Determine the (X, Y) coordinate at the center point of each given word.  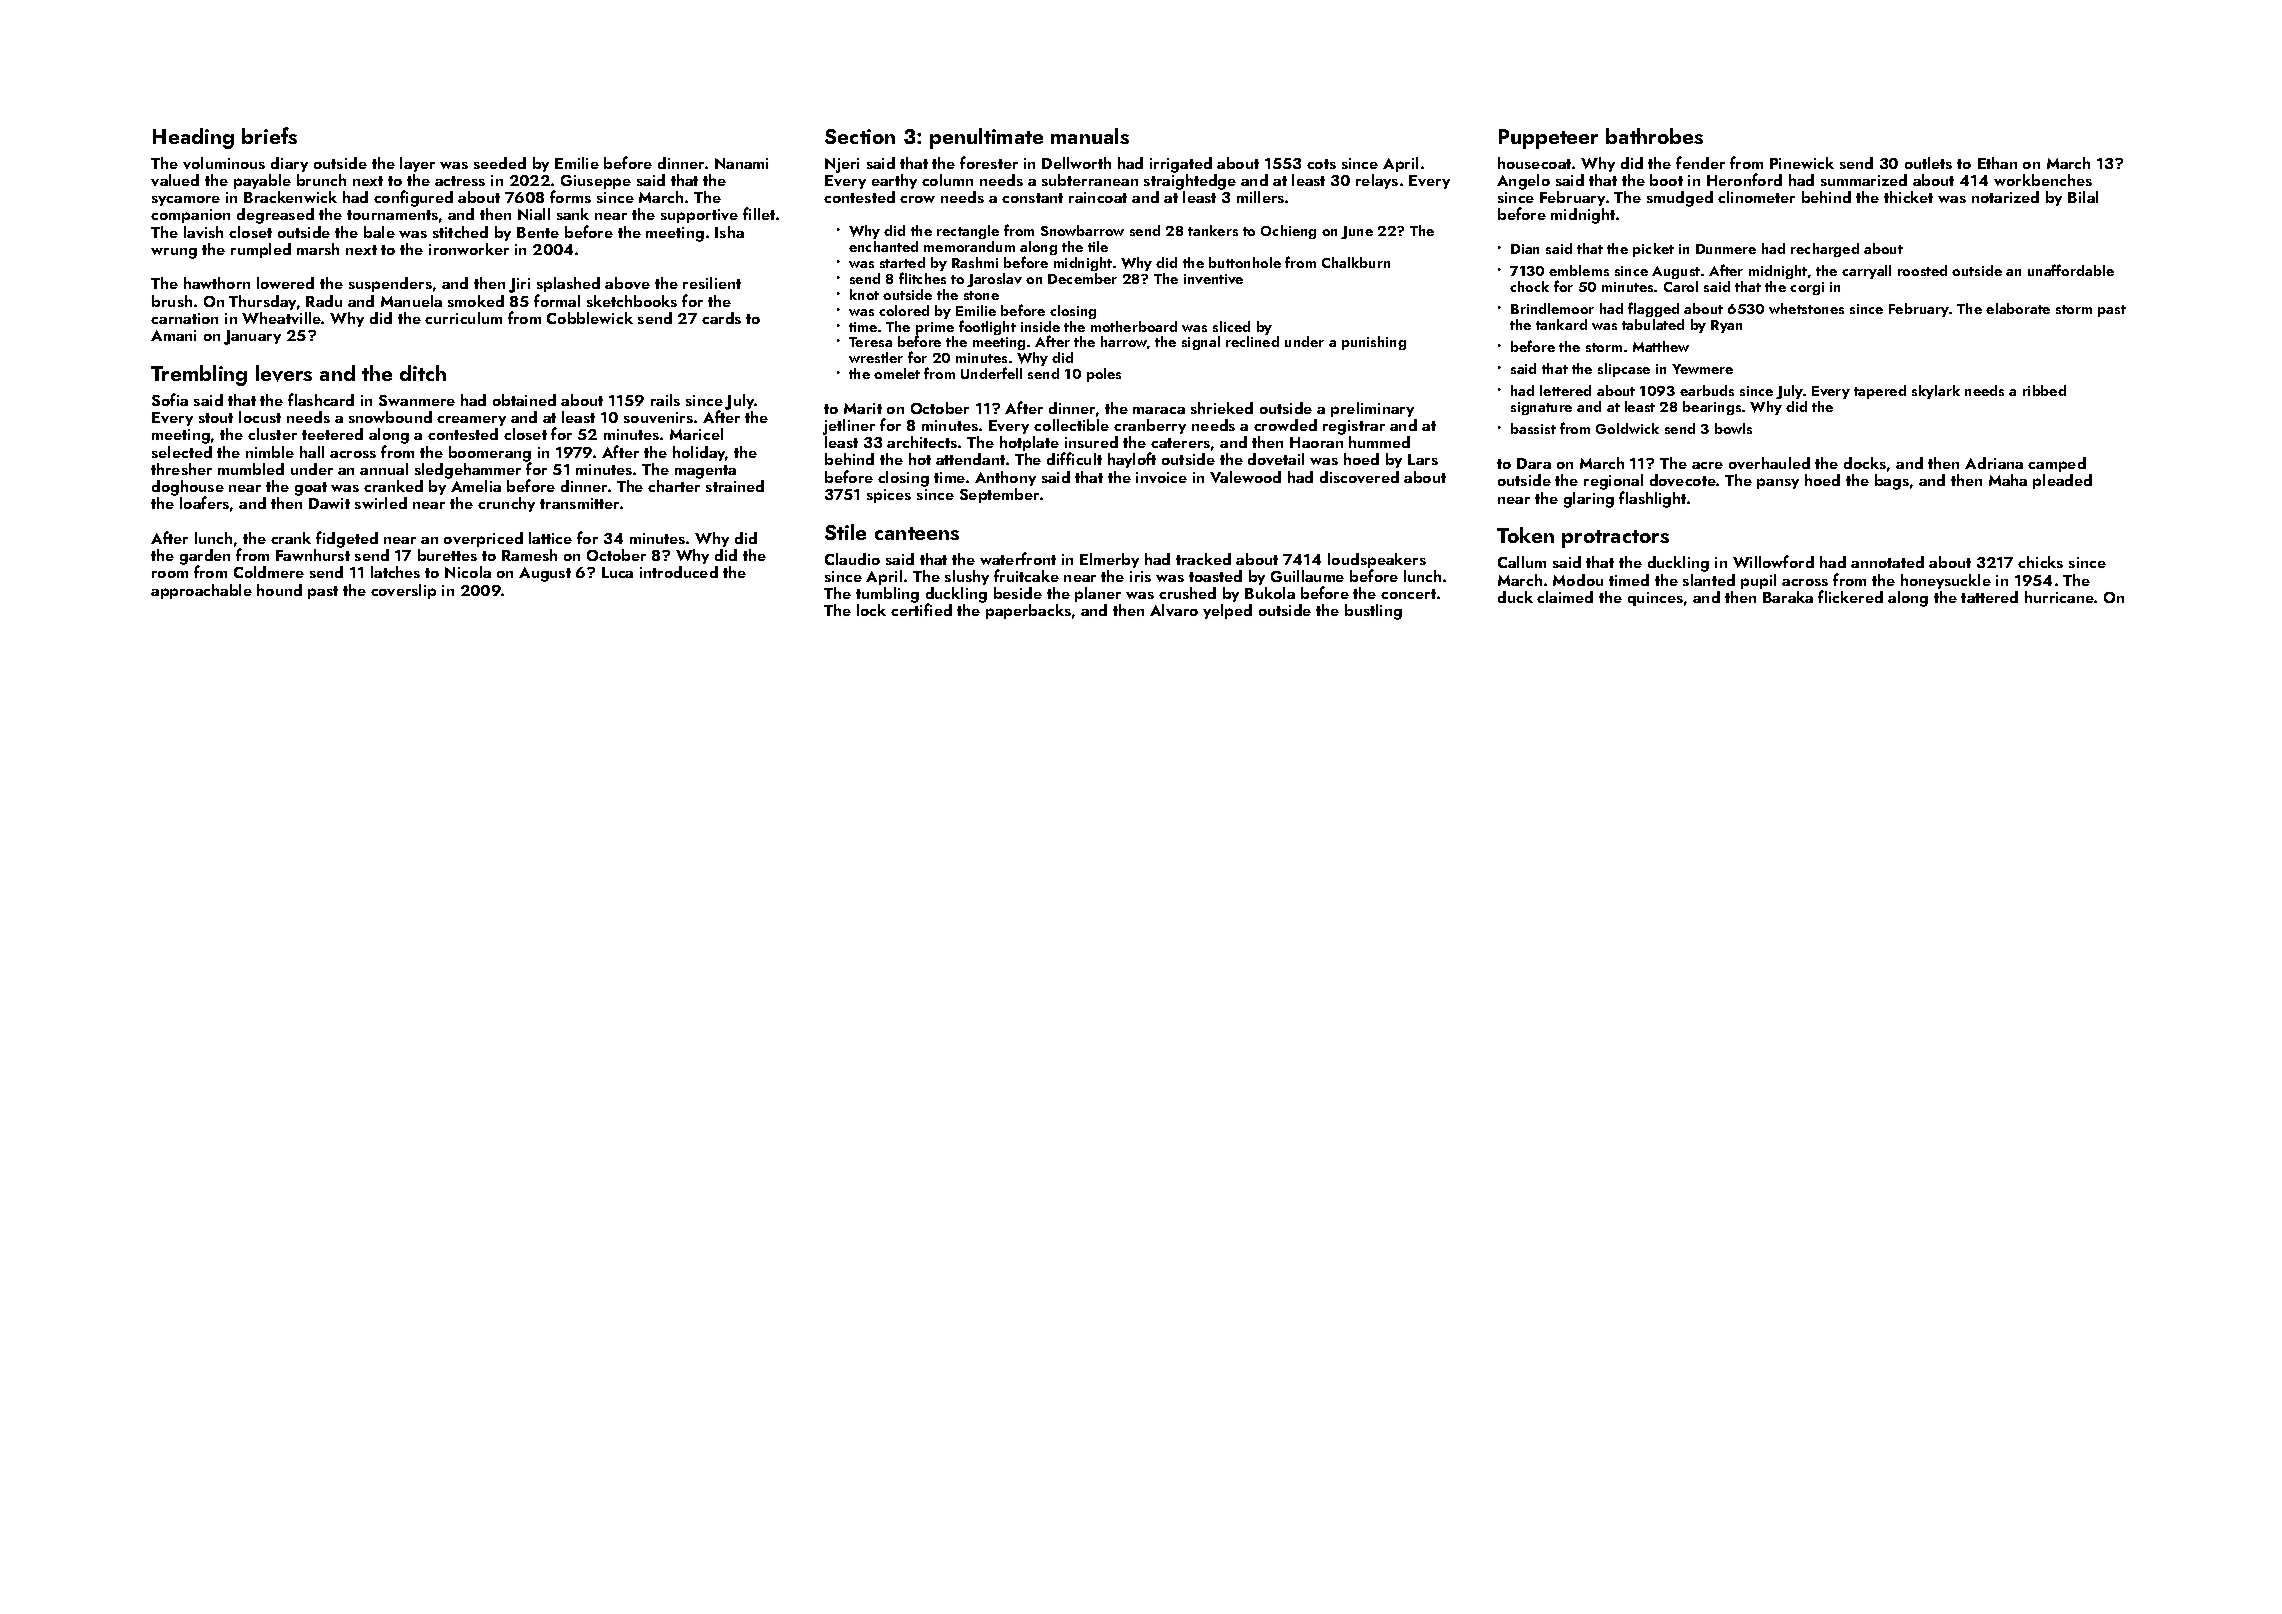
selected (182, 452)
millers (1260, 197)
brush (172, 301)
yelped (1227, 611)
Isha (729, 232)
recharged (1825, 250)
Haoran (1316, 442)
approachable (201, 591)
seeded (500, 163)
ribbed (2044, 390)
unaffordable (2071, 270)
